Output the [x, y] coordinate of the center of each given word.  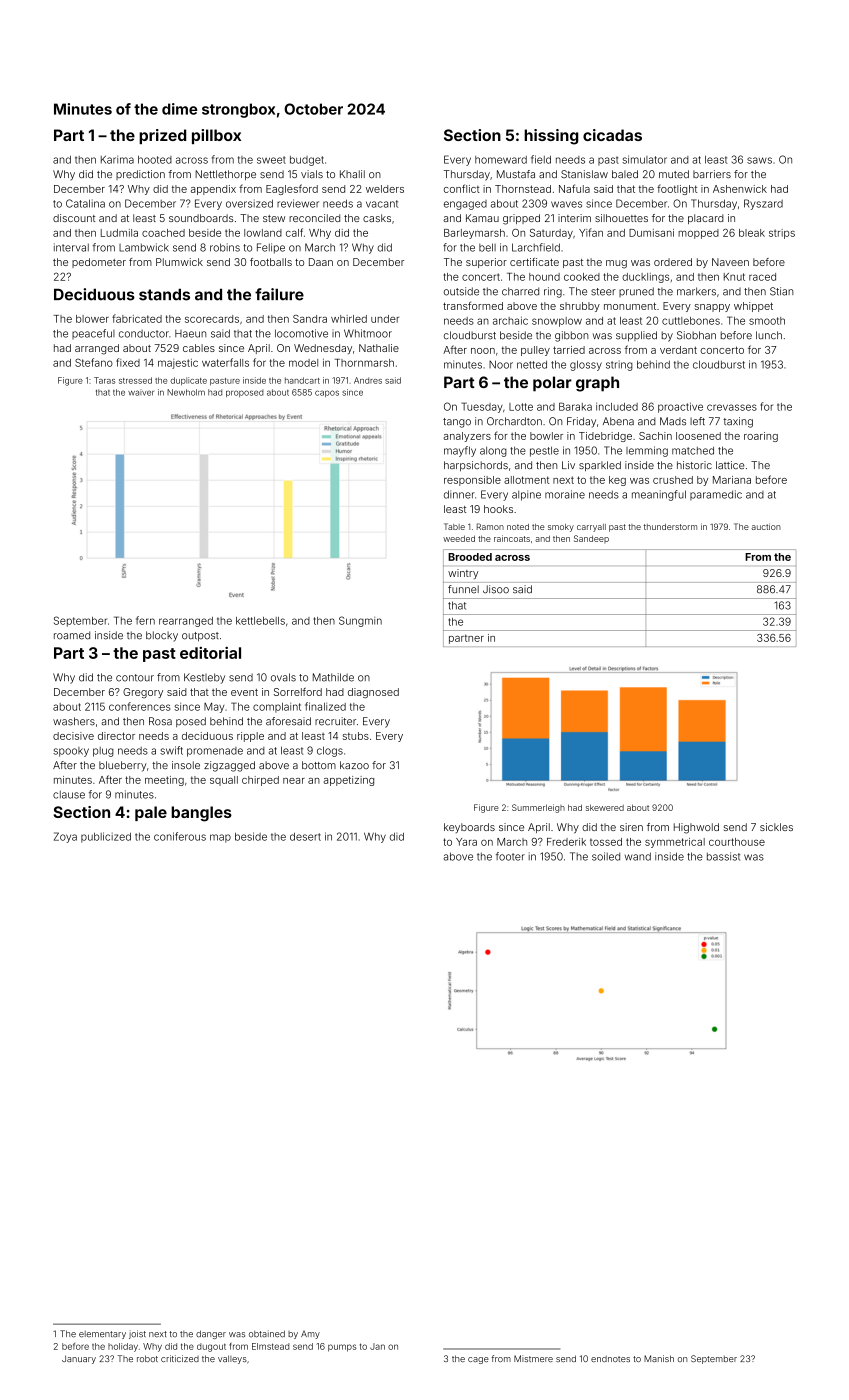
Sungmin [360, 621]
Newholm [186, 392]
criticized [180, 1358]
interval [71, 247]
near [294, 781]
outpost [200, 637]
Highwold [696, 828]
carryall [591, 528]
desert [305, 837]
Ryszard [763, 204]
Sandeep [591, 539]
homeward [501, 160]
